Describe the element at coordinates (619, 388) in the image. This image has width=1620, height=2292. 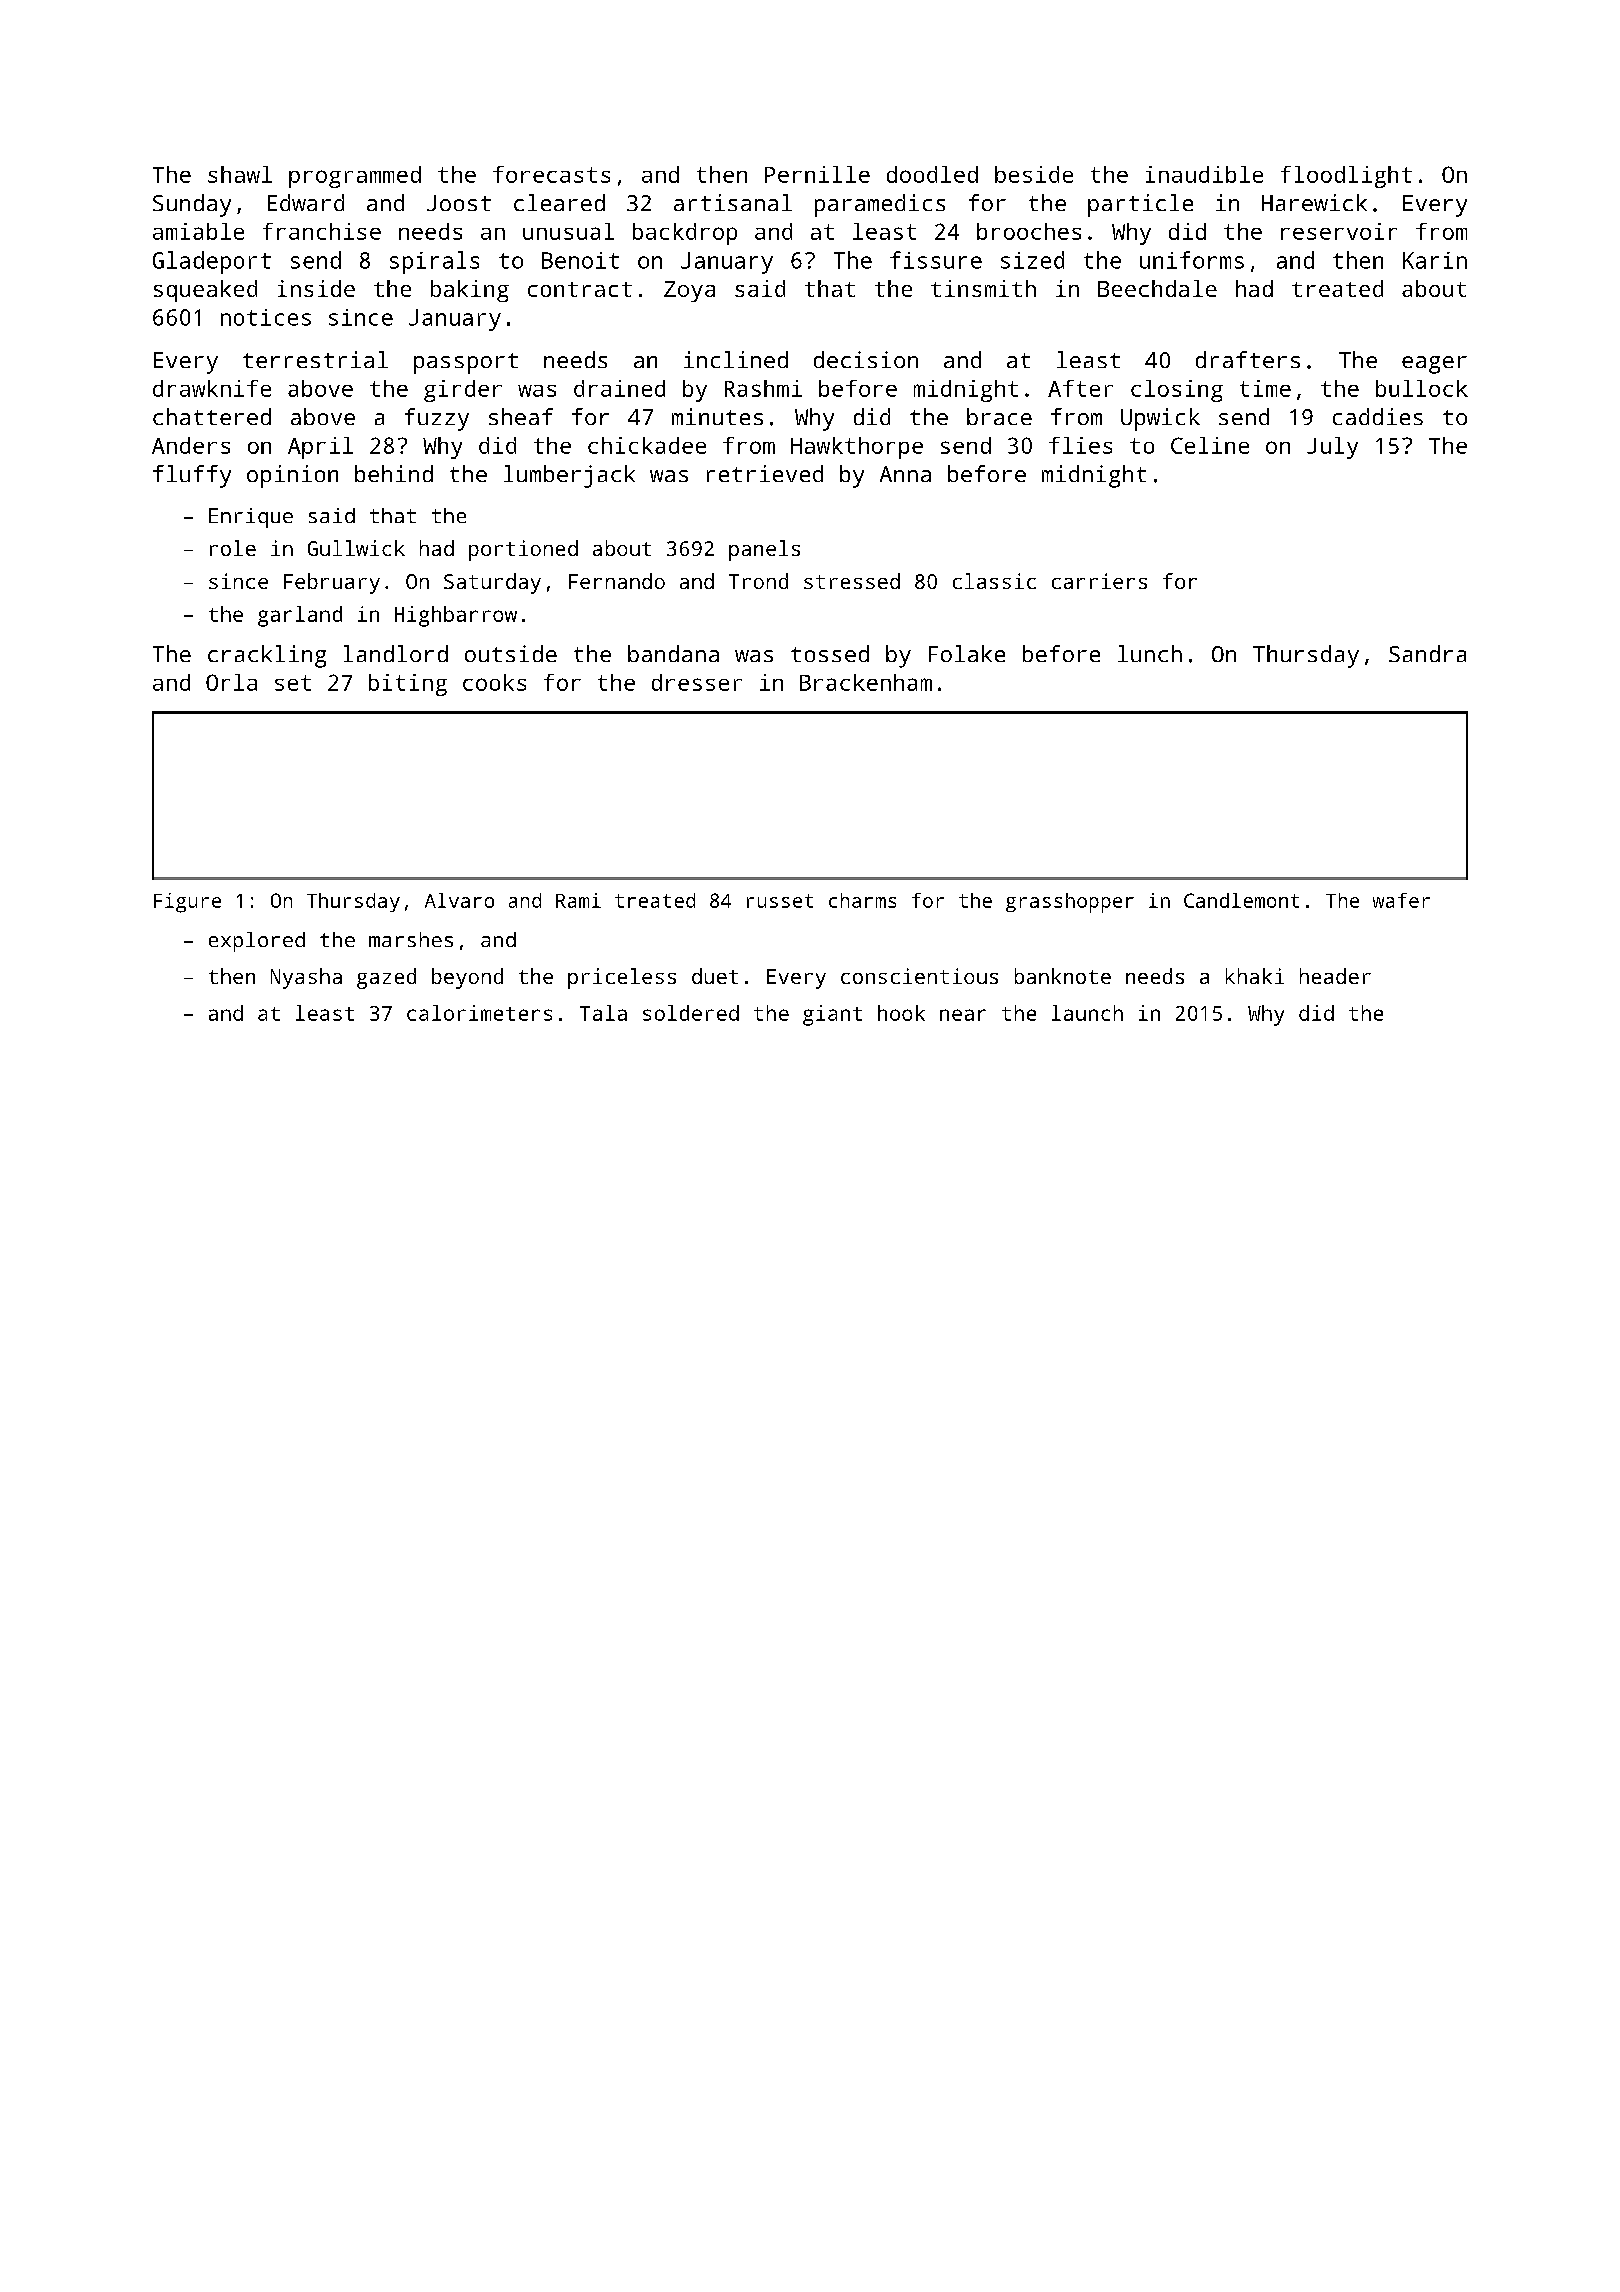
I see `drained` at that location.
